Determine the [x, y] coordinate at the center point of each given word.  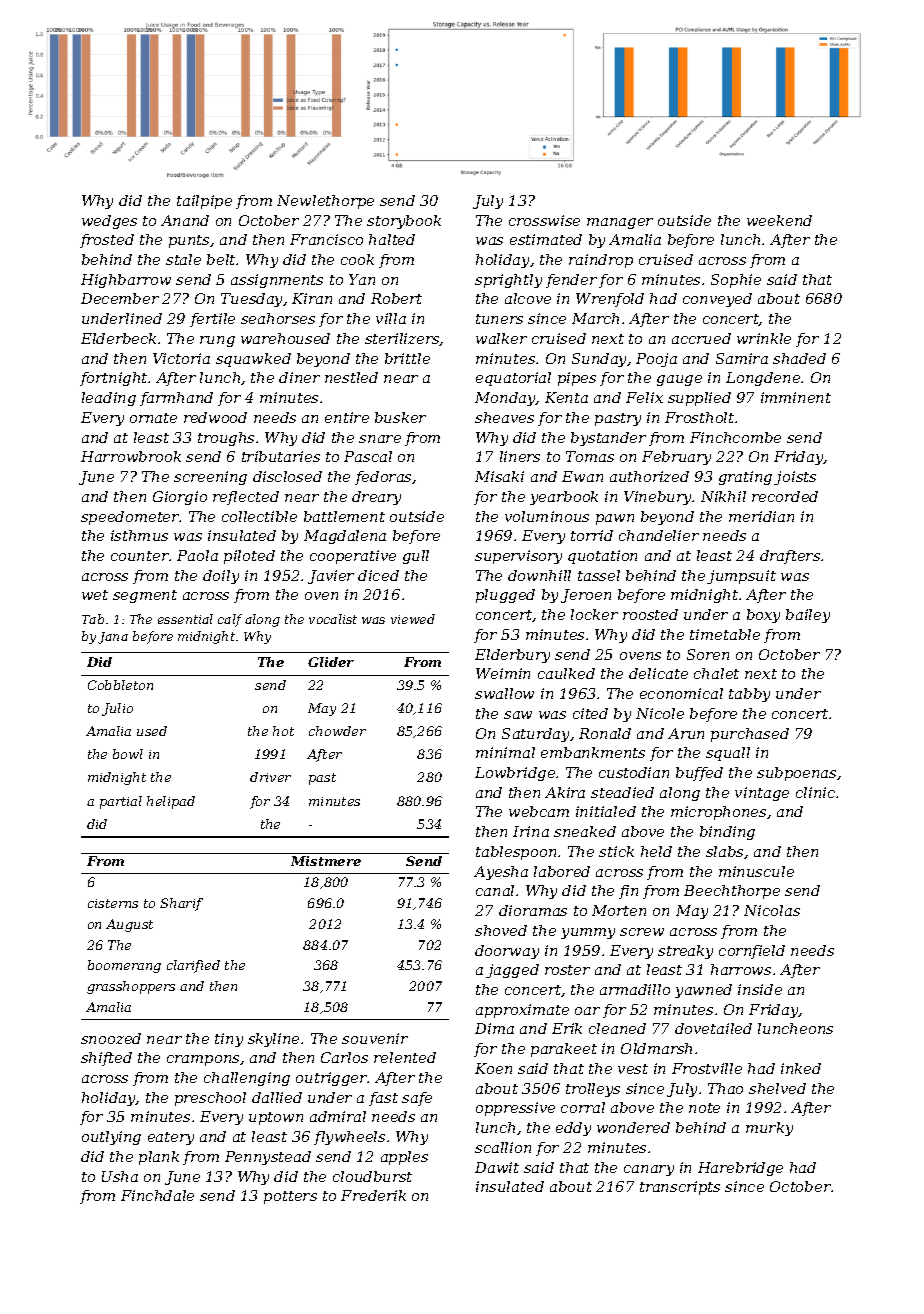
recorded [785, 496]
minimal [505, 752]
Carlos [344, 1057]
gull [416, 557]
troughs [226, 439]
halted [392, 239]
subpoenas [796, 774]
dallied [277, 1097]
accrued [701, 338]
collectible [259, 516]
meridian [761, 516]
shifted [106, 1059]
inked [801, 1068]
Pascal [368, 456]
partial [121, 802]
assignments [277, 281]
